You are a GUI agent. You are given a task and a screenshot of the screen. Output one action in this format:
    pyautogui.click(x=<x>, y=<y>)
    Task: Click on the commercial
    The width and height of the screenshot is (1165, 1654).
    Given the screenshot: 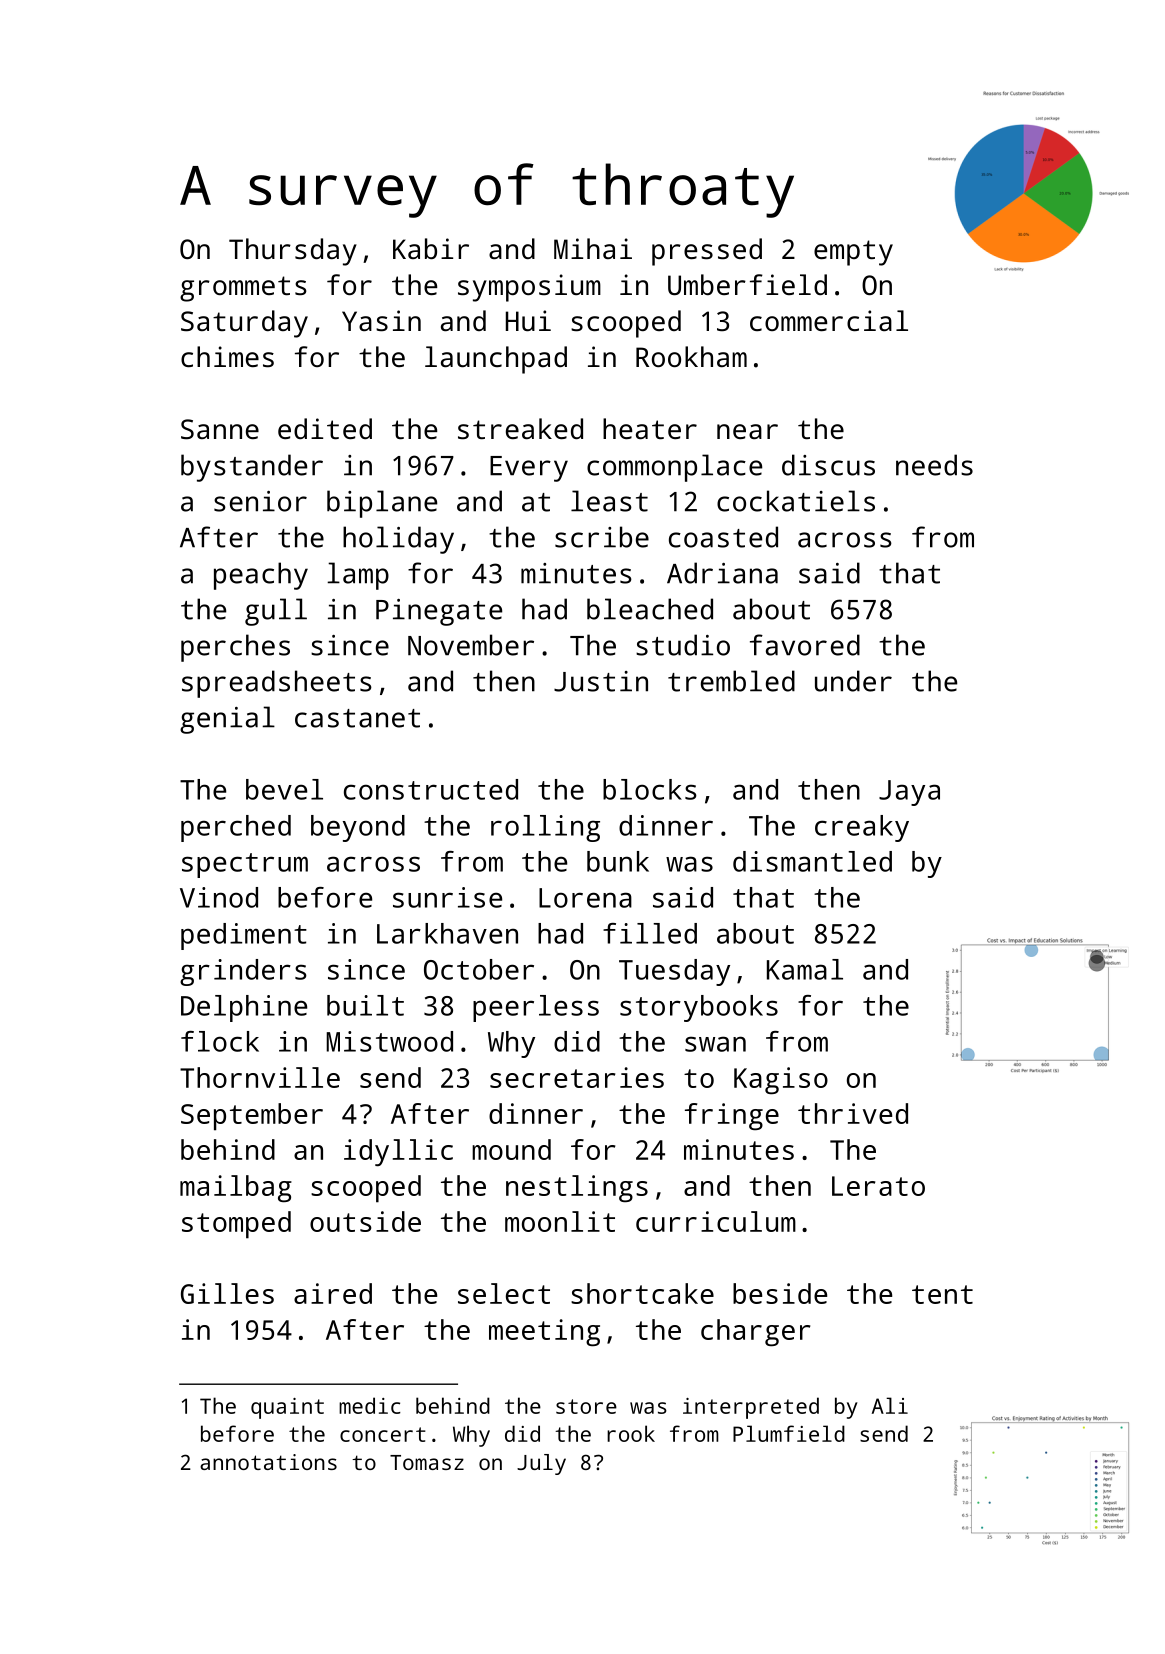 What is the action you would take?
    pyautogui.click(x=829, y=320)
